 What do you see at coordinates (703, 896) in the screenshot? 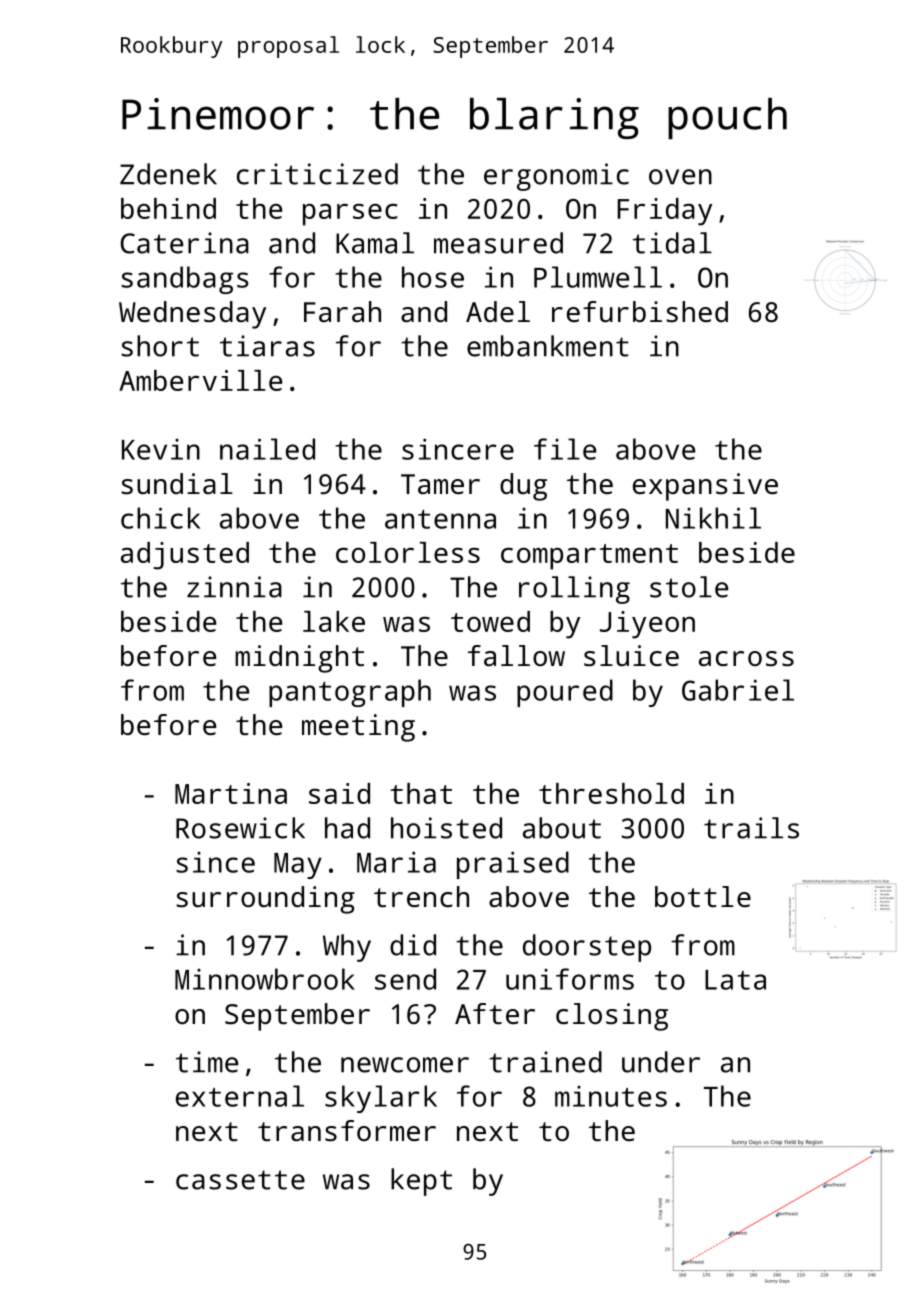
I see `bottle` at bounding box center [703, 896].
